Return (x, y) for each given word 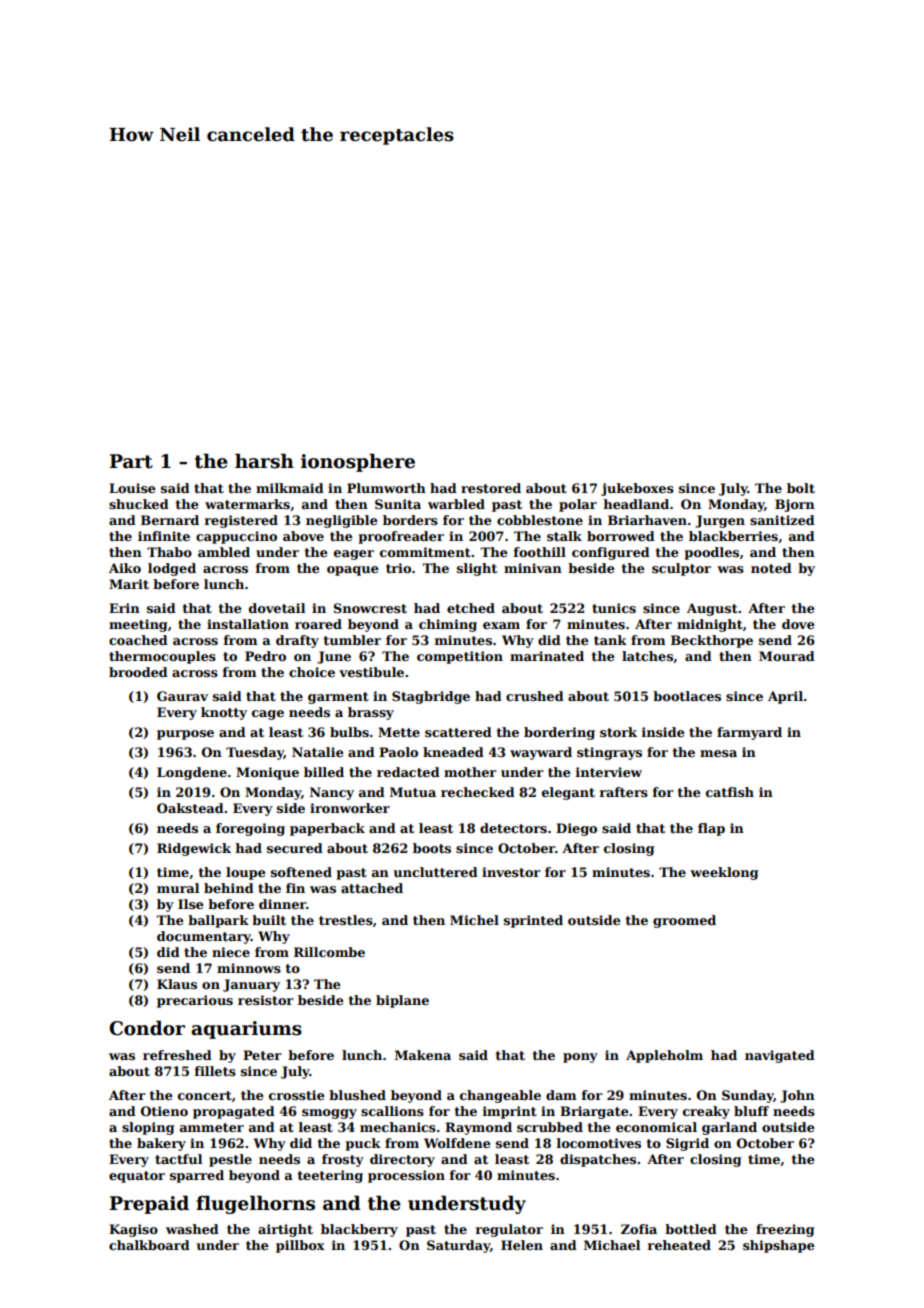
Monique (267, 773)
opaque (353, 571)
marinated (547, 656)
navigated (780, 1056)
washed (192, 1229)
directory (402, 1160)
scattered (458, 732)
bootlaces (687, 696)
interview (609, 772)
